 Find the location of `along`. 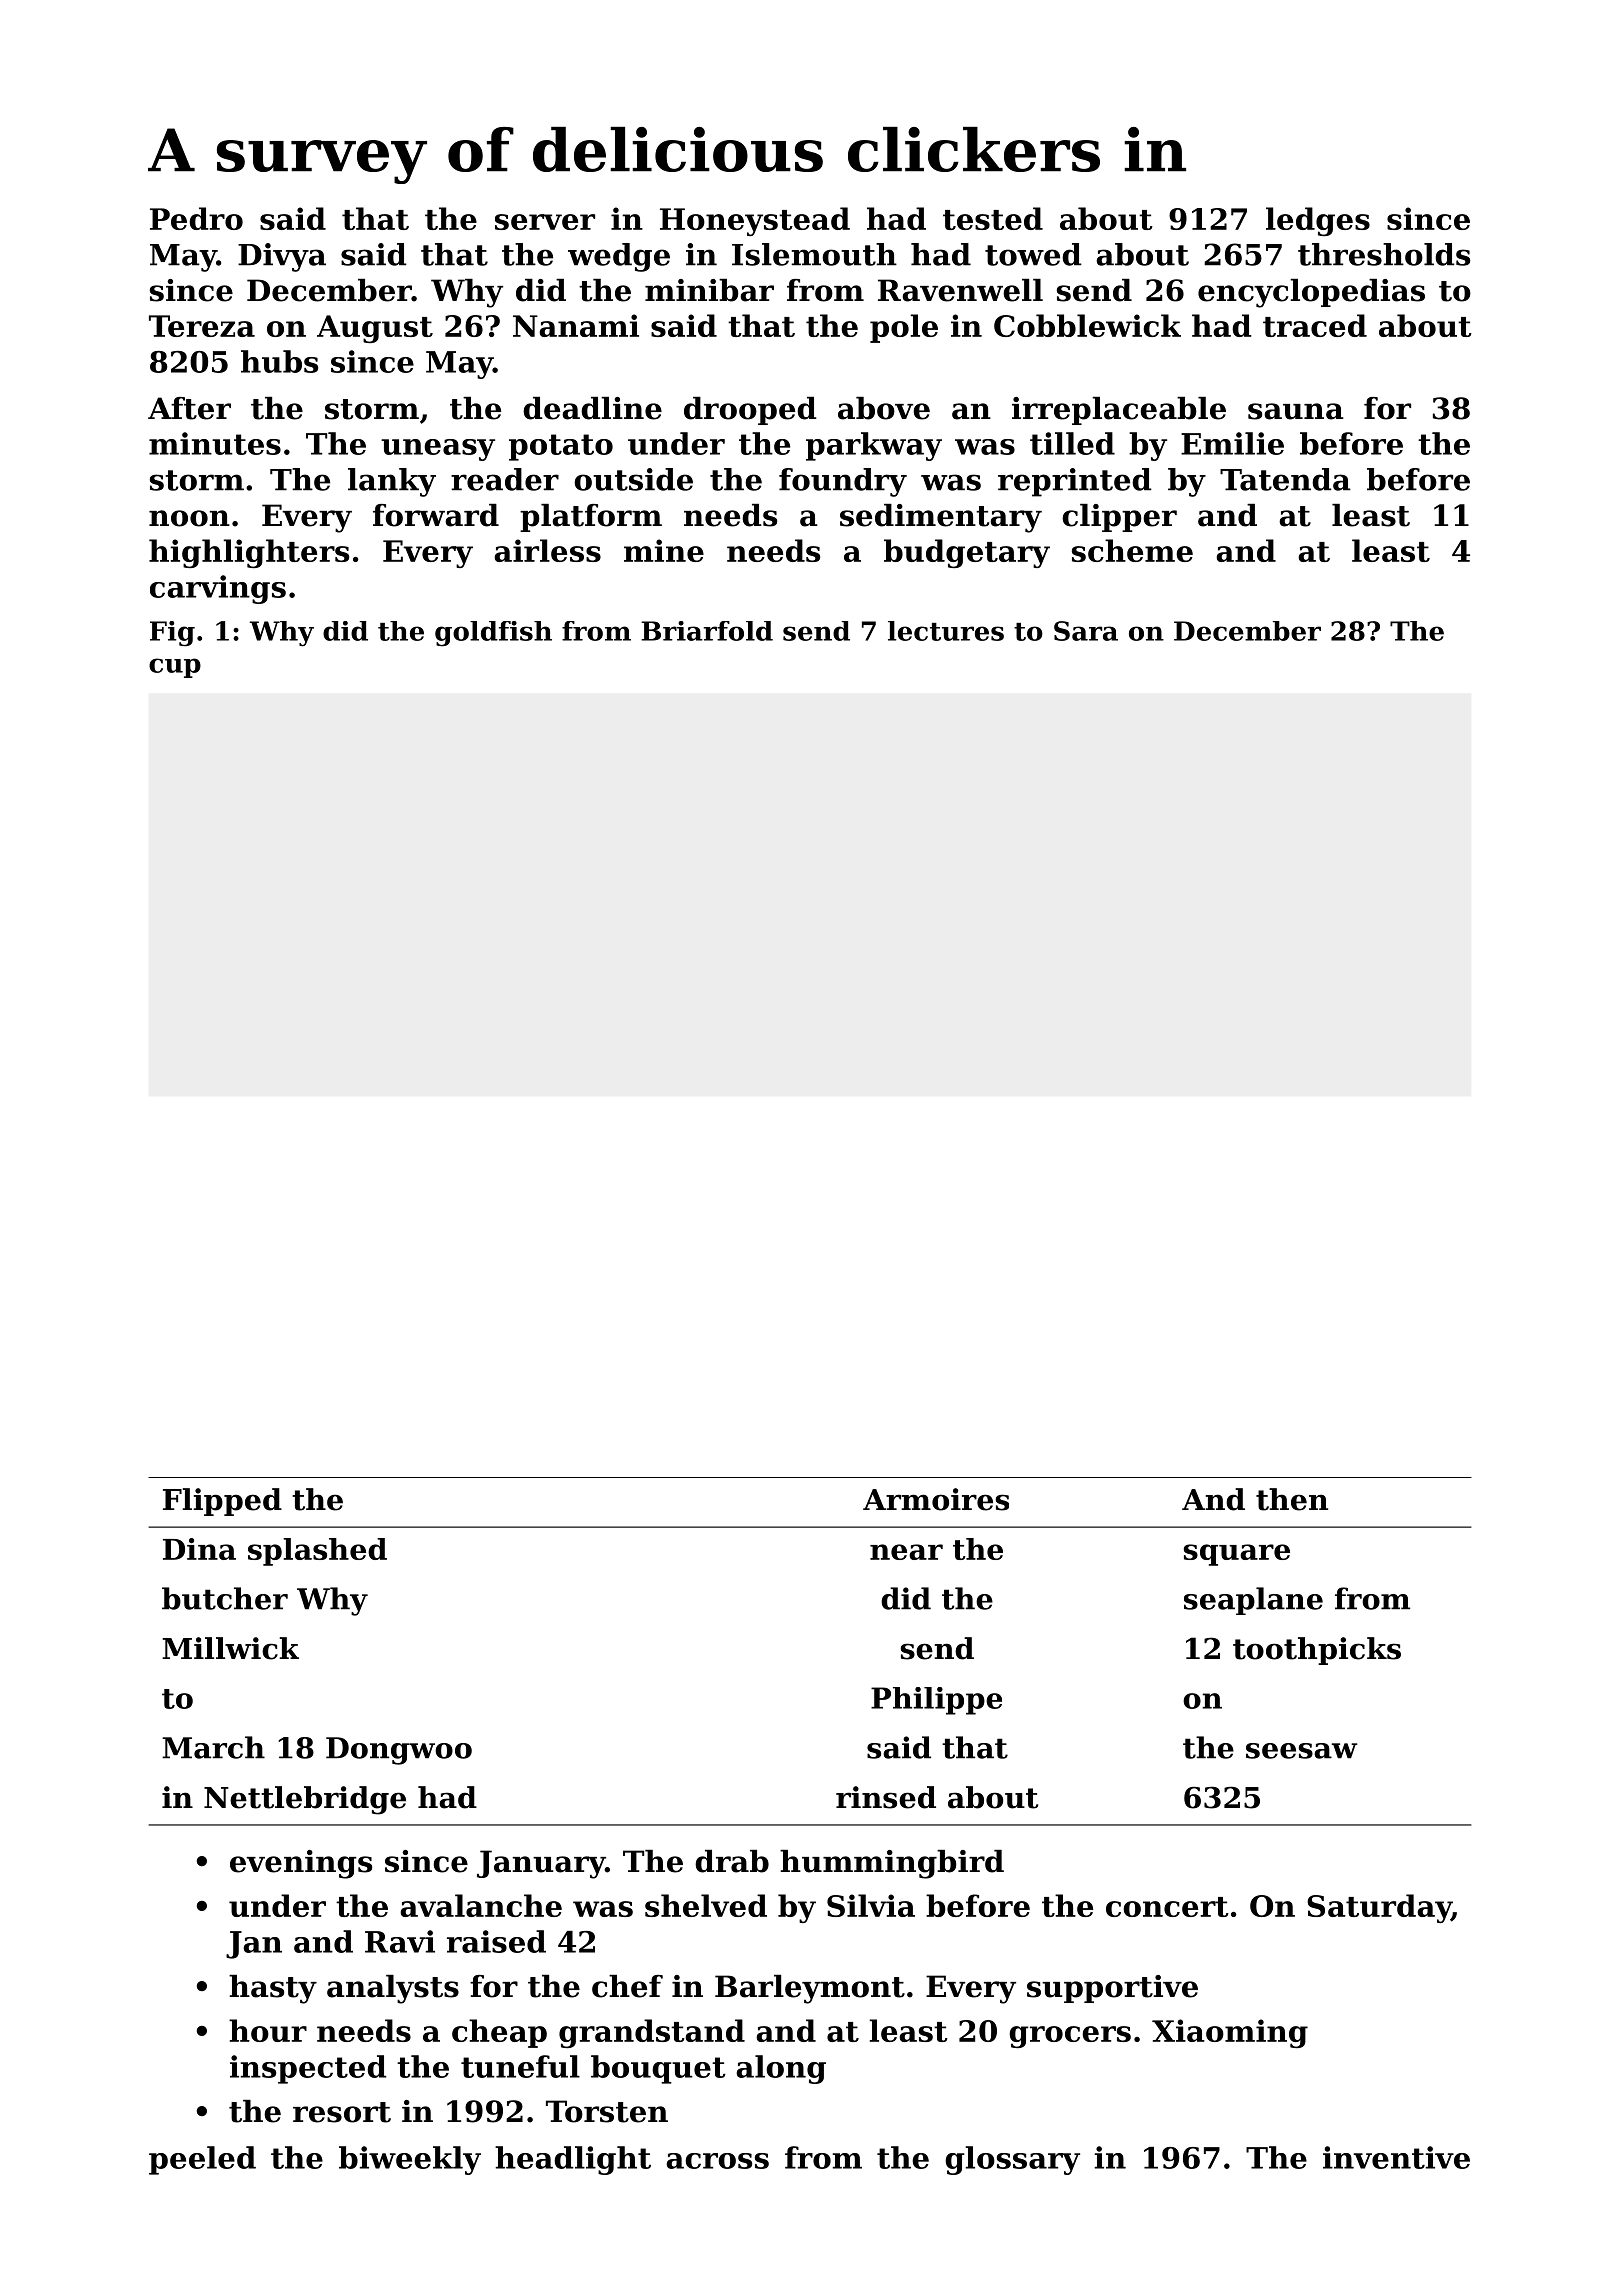

along is located at coordinates (781, 2069).
